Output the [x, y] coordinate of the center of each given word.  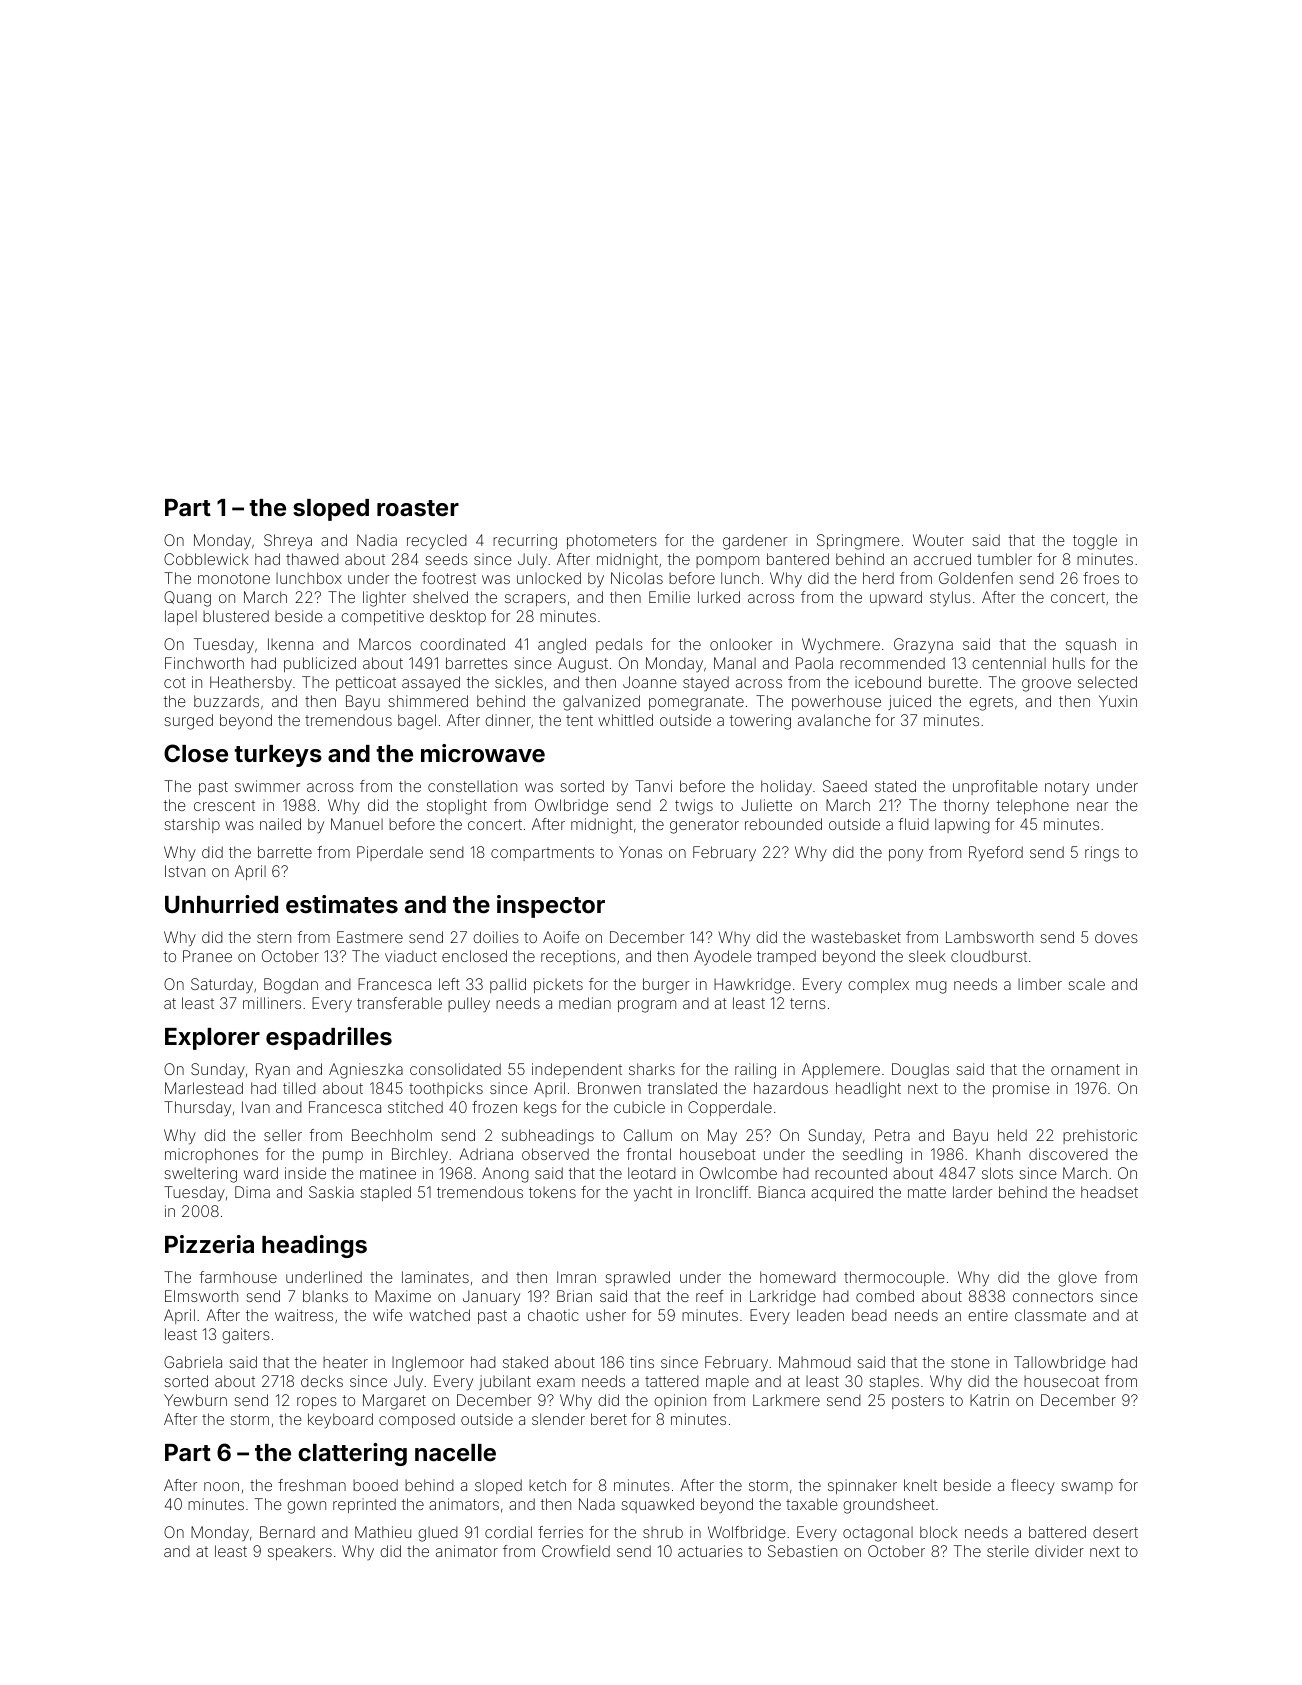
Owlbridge [571, 807]
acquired [842, 1193]
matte [927, 1192]
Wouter [938, 540]
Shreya [288, 542]
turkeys [278, 756]
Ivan [256, 1107]
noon [221, 1486]
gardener [755, 542]
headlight [868, 1090]
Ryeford [996, 854]
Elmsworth [201, 1296]
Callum [648, 1135]
